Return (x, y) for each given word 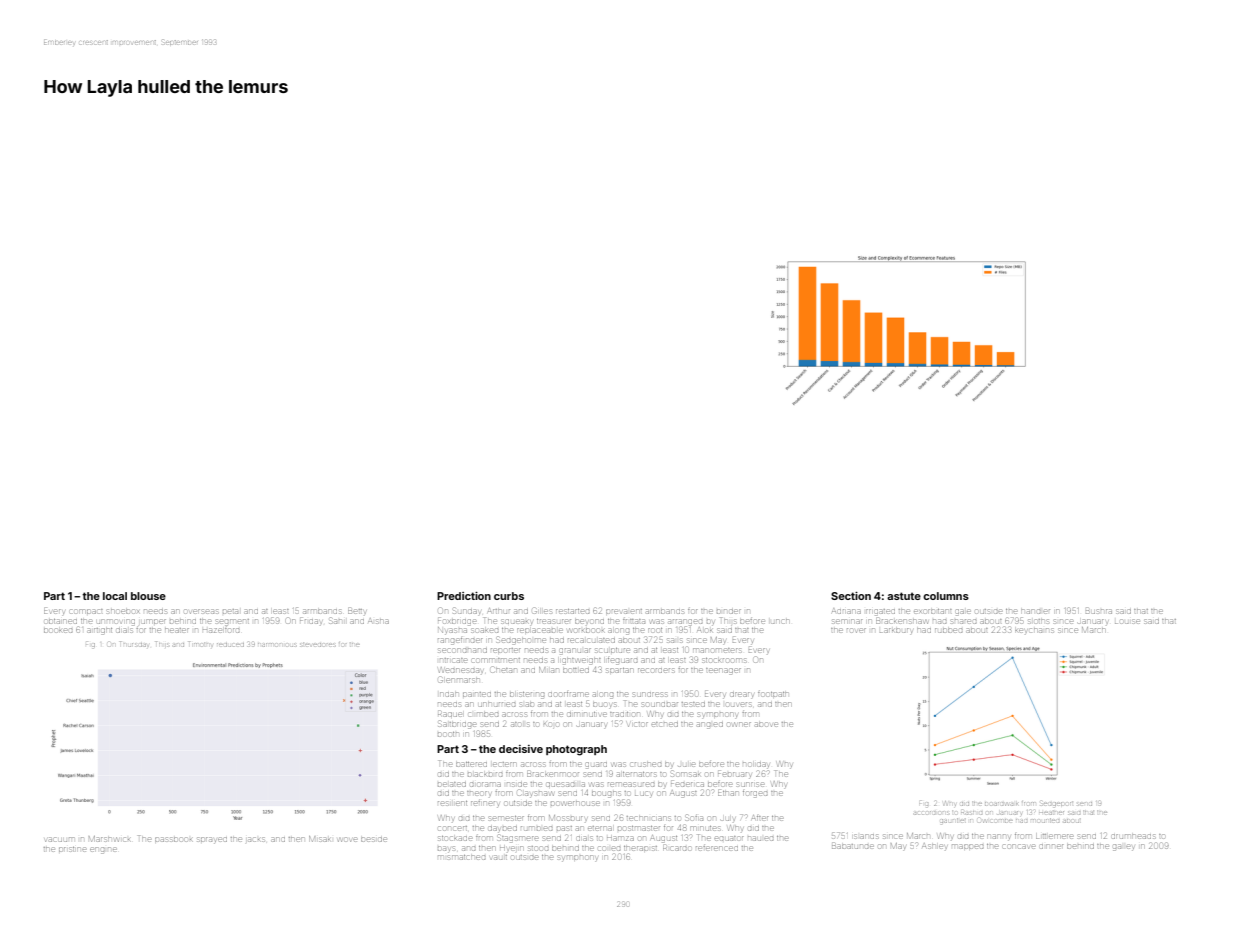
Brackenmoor (553, 774)
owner (739, 724)
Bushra (1099, 611)
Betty (357, 611)
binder (729, 611)
